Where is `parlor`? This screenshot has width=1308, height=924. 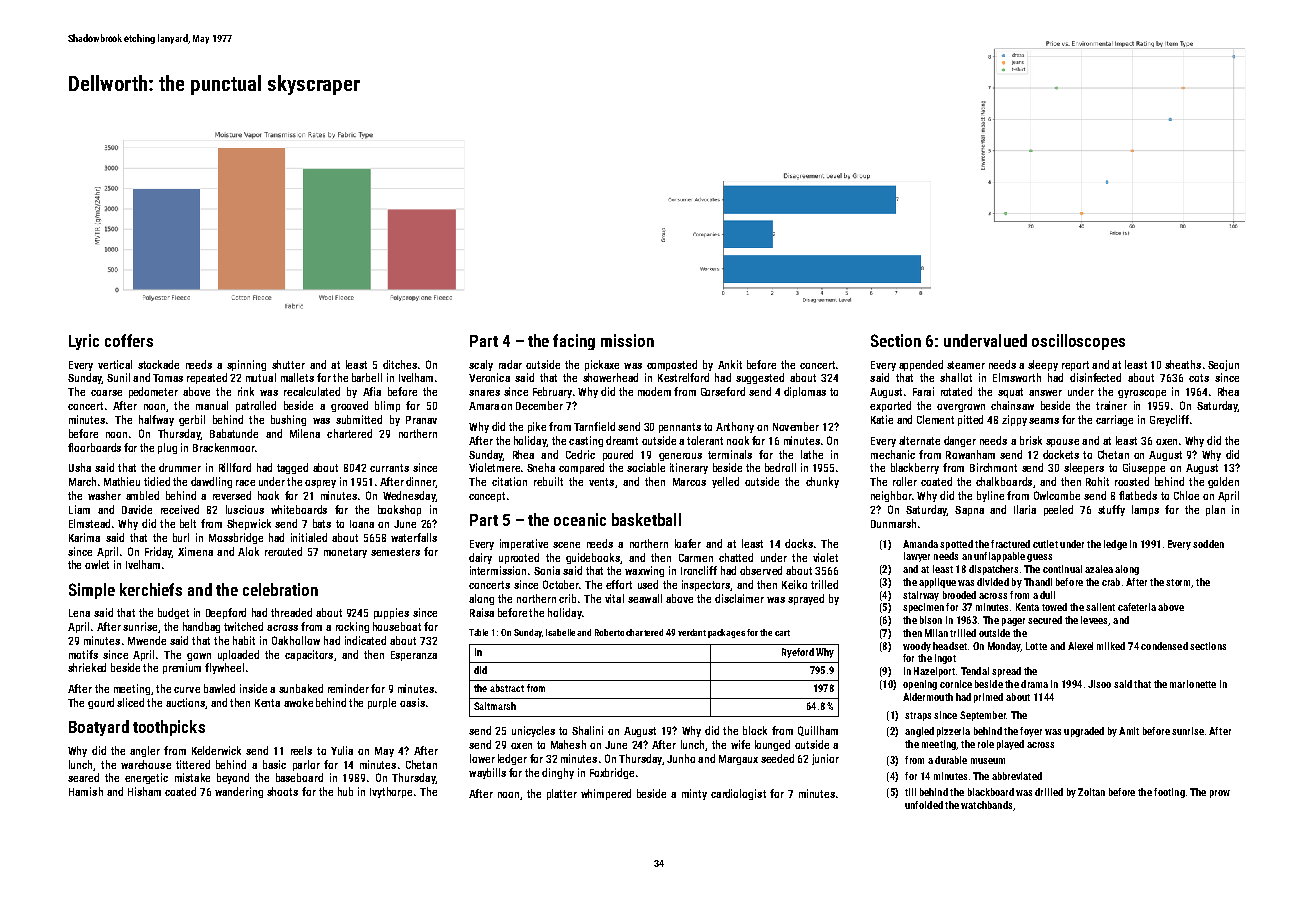 parlor is located at coordinates (306, 765).
